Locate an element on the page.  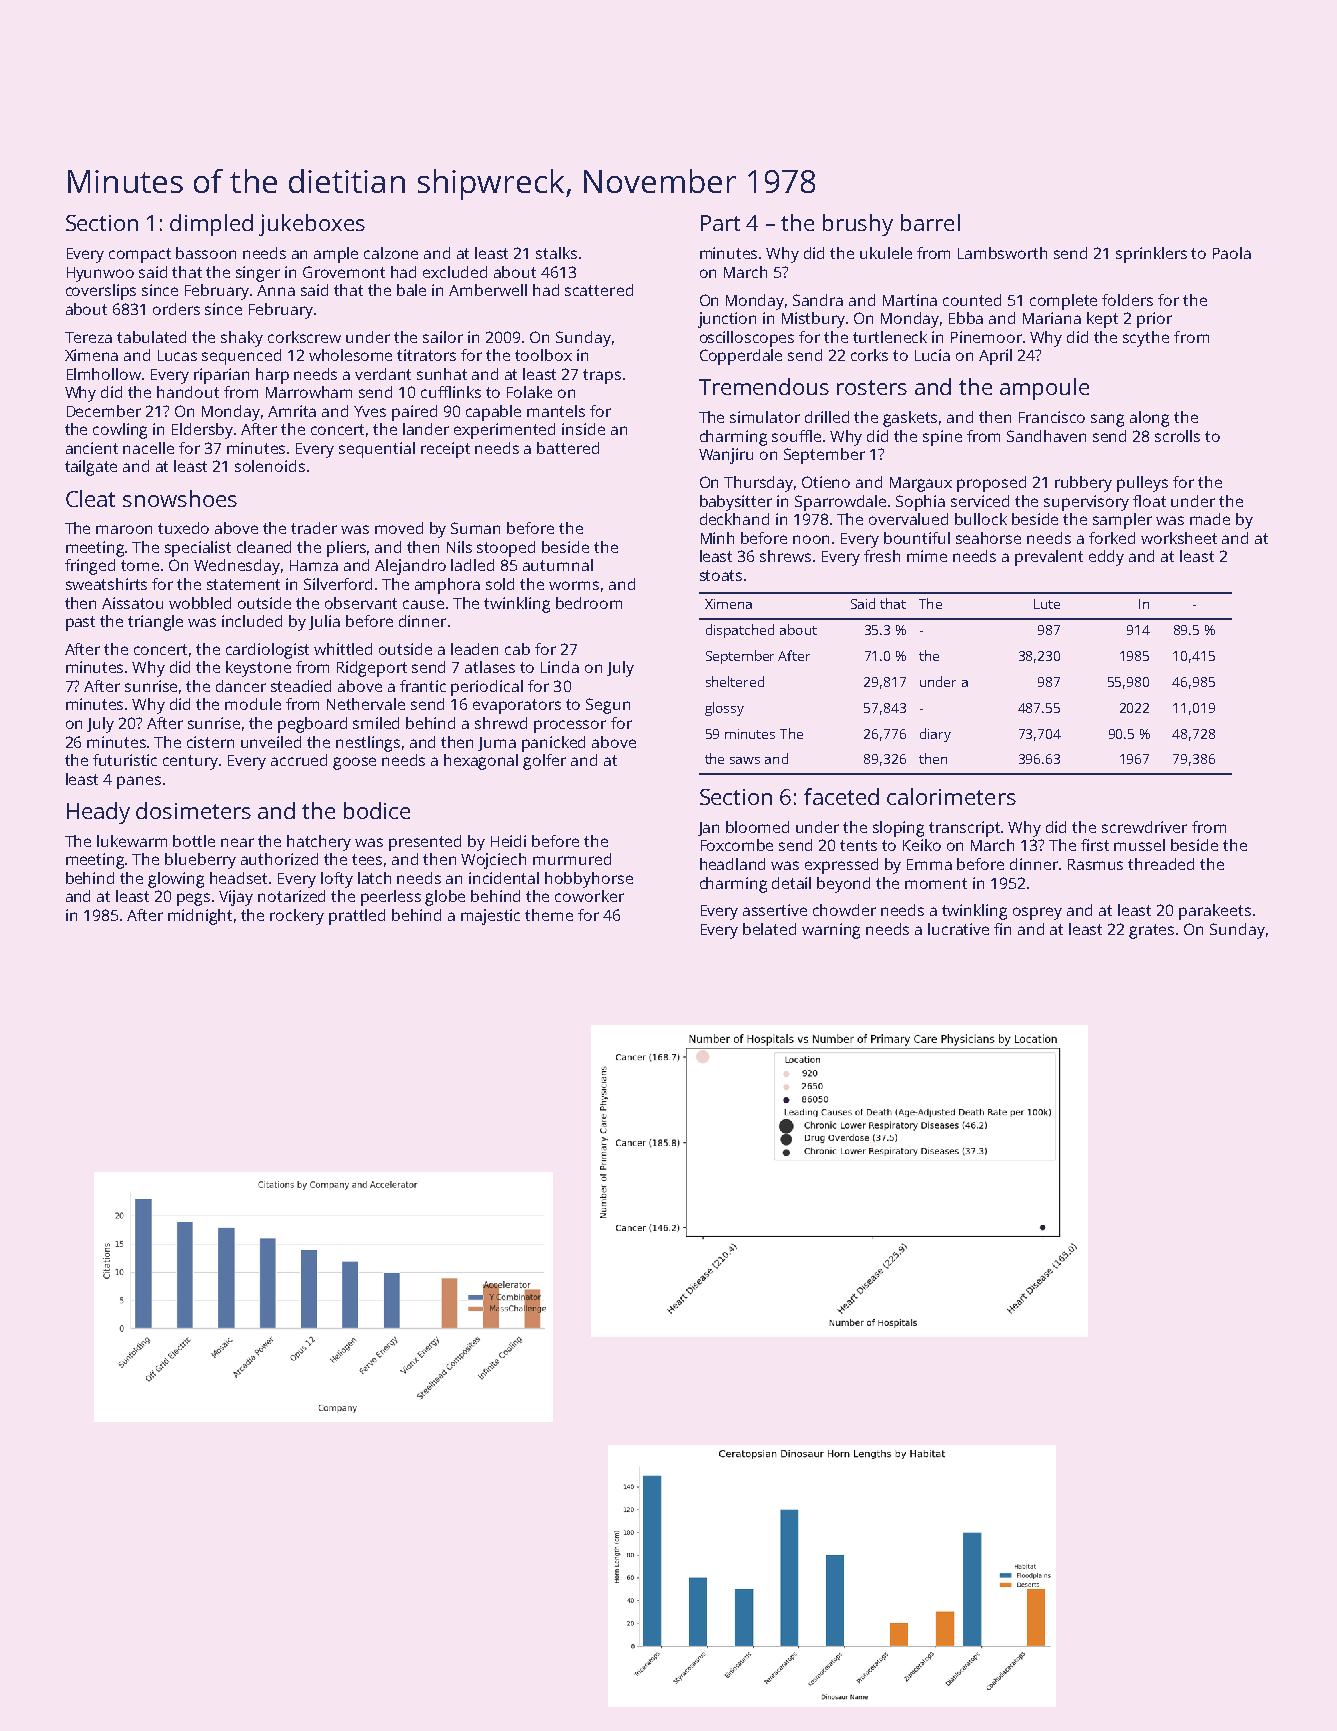
dispatched is located at coordinates (740, 631).
